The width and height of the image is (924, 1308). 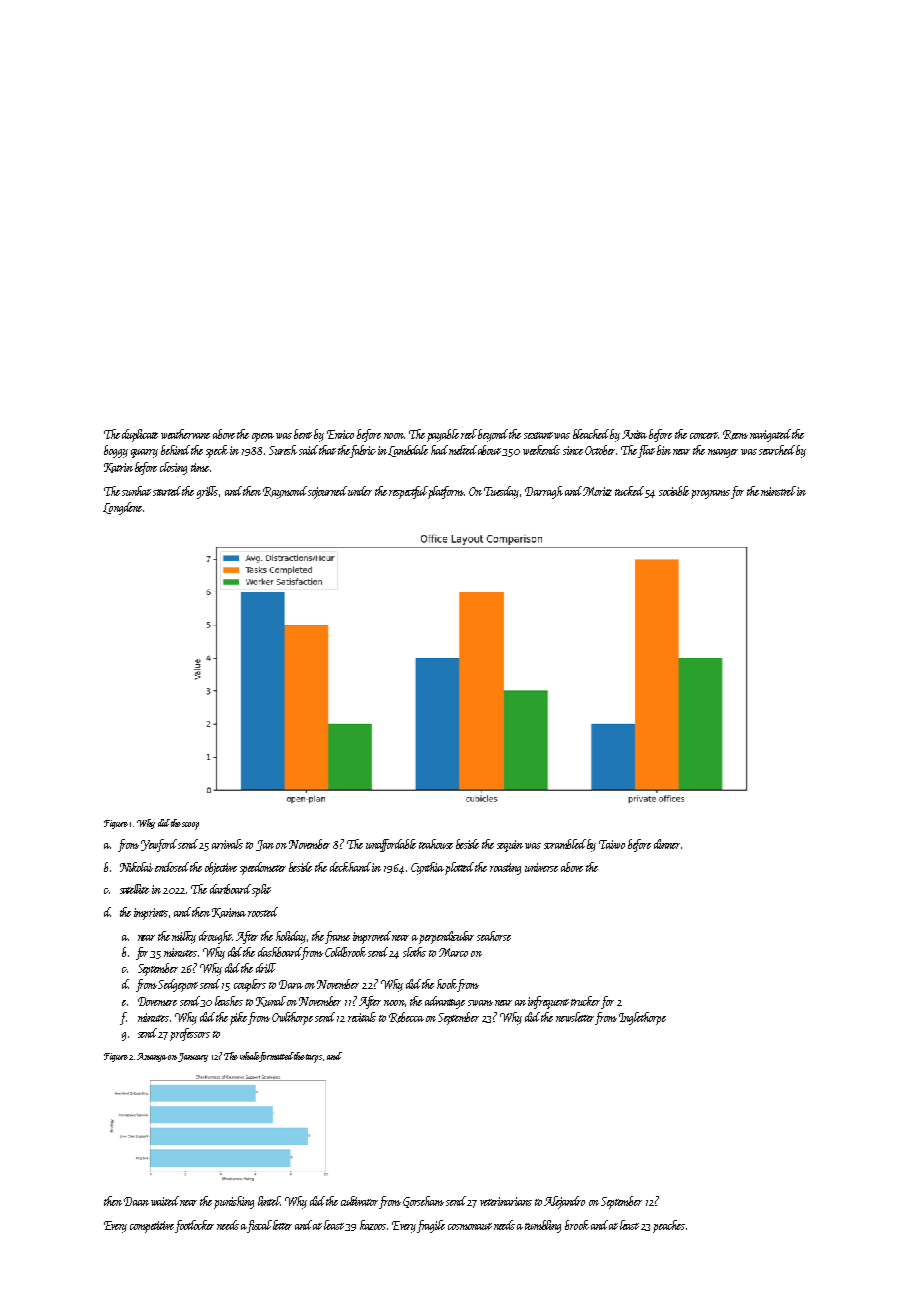 What do you see at coordinates (597, 491) in the image?
I see `Moritz` at bounding box center [597, 491].
